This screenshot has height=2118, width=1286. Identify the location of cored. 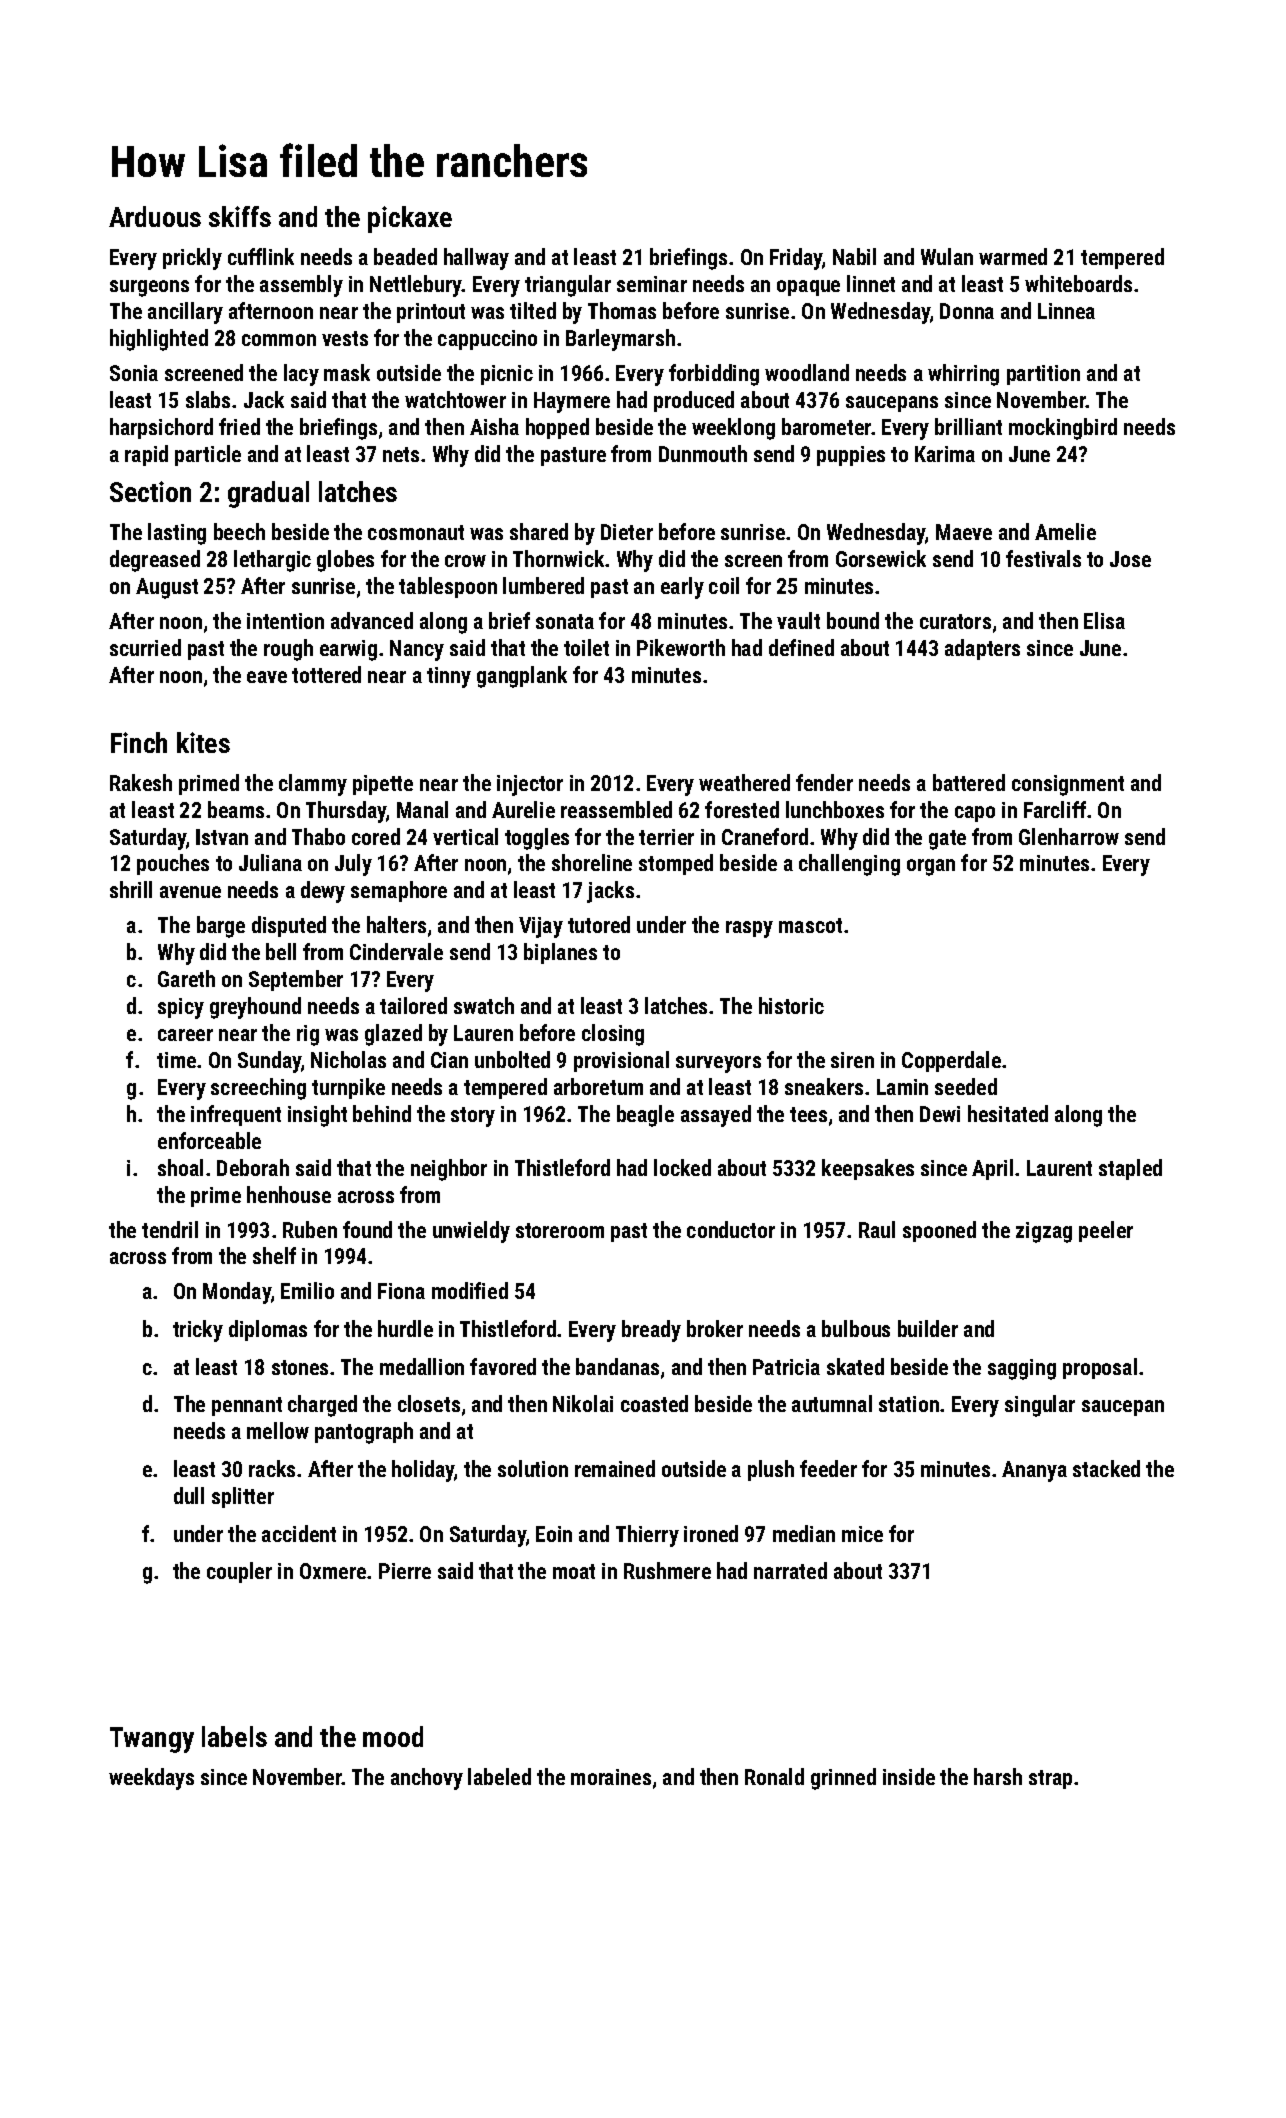
(376, 836).
